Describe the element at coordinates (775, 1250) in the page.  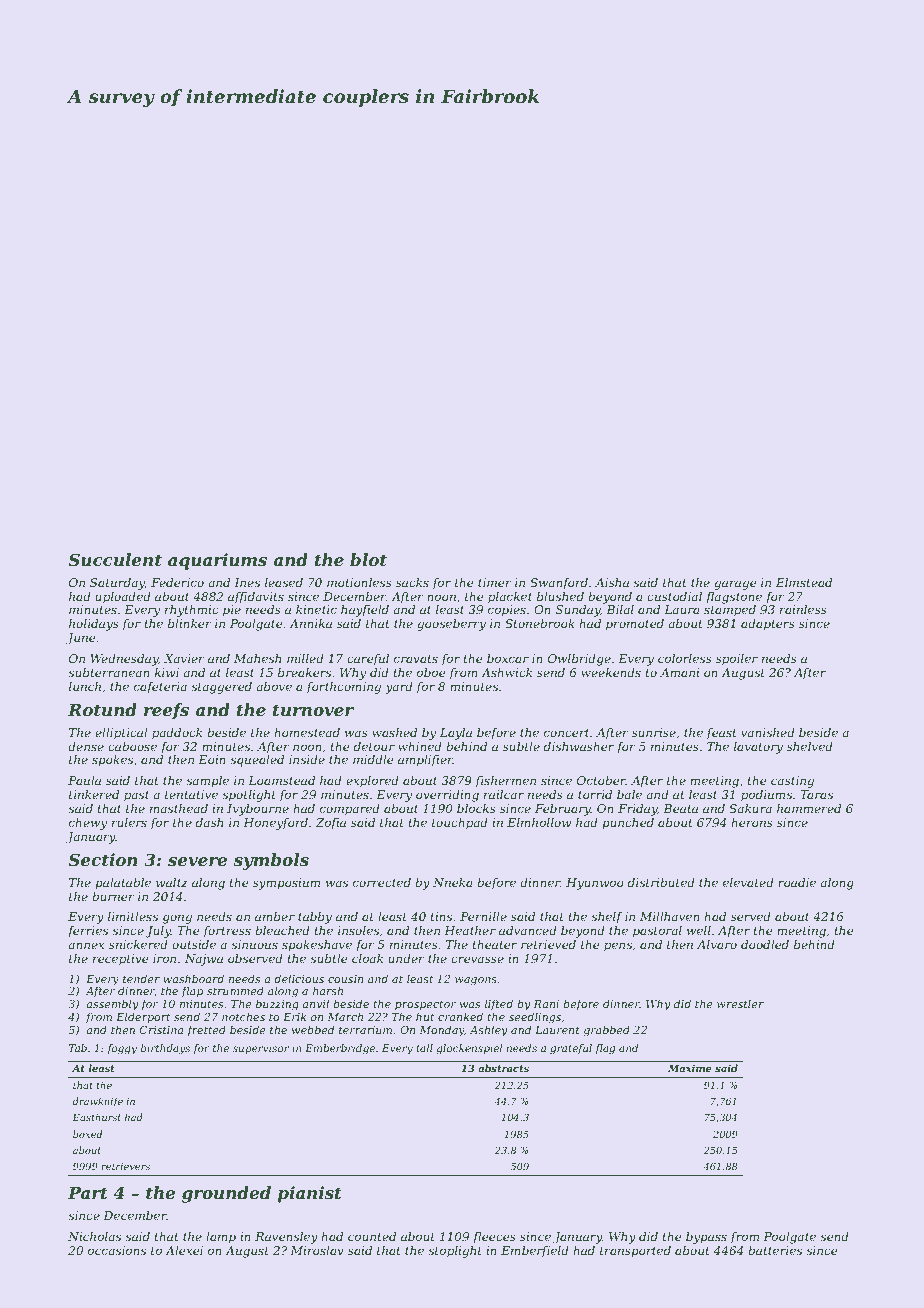
I see `batteries` at that location.
